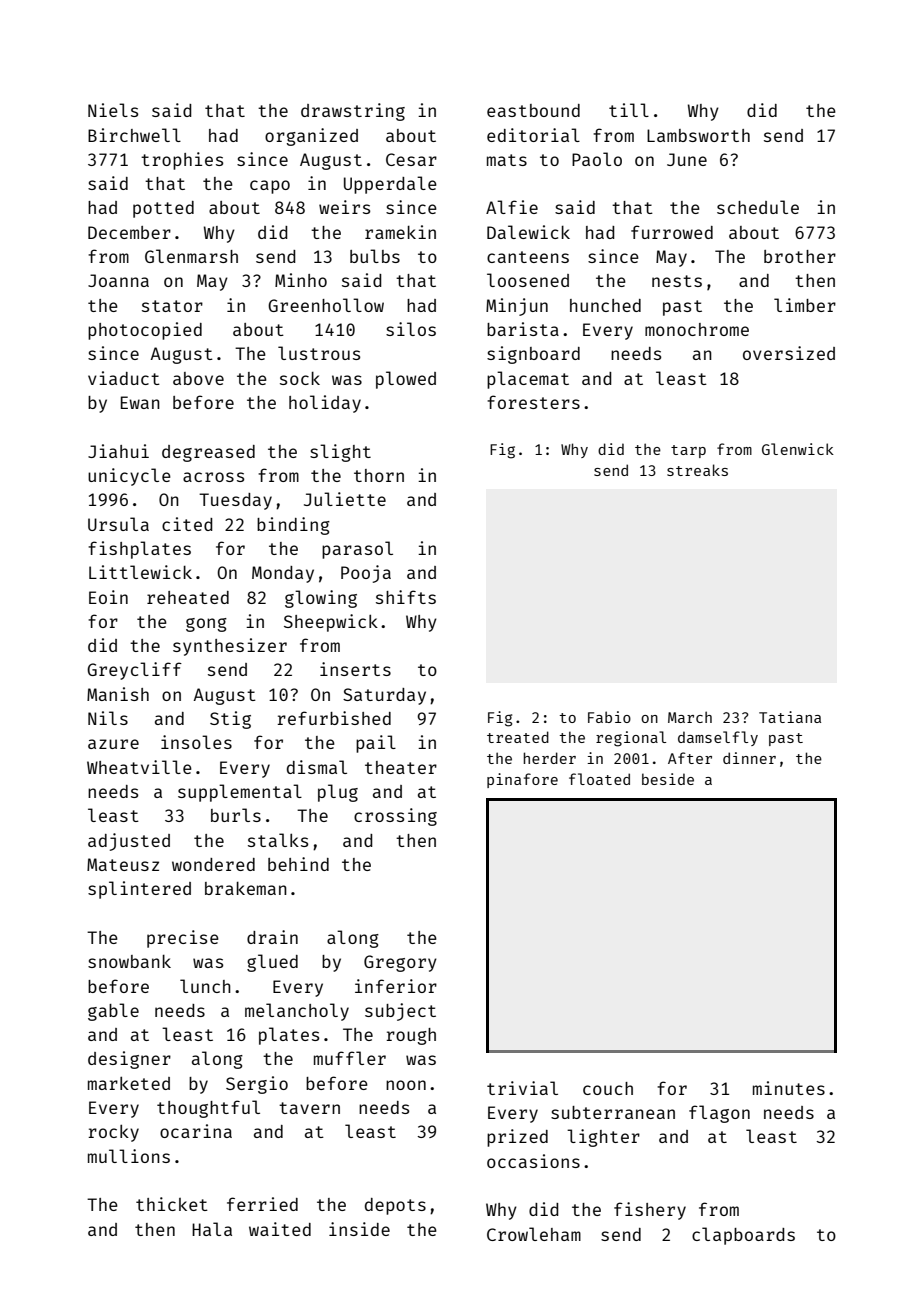  I want to click on Lambsworth, so click(698, 135).
